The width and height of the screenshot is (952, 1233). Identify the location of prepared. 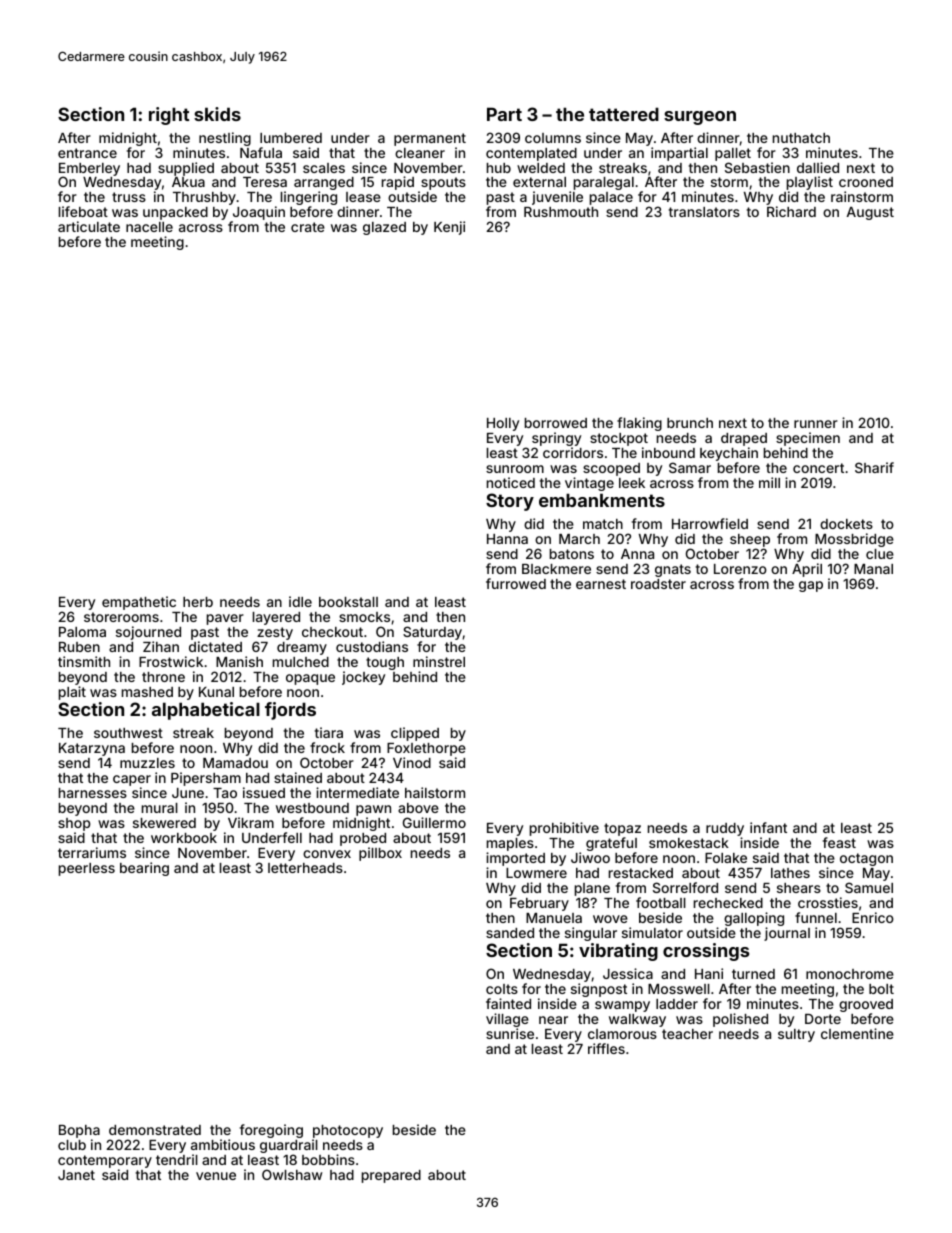
(391, 1176).
